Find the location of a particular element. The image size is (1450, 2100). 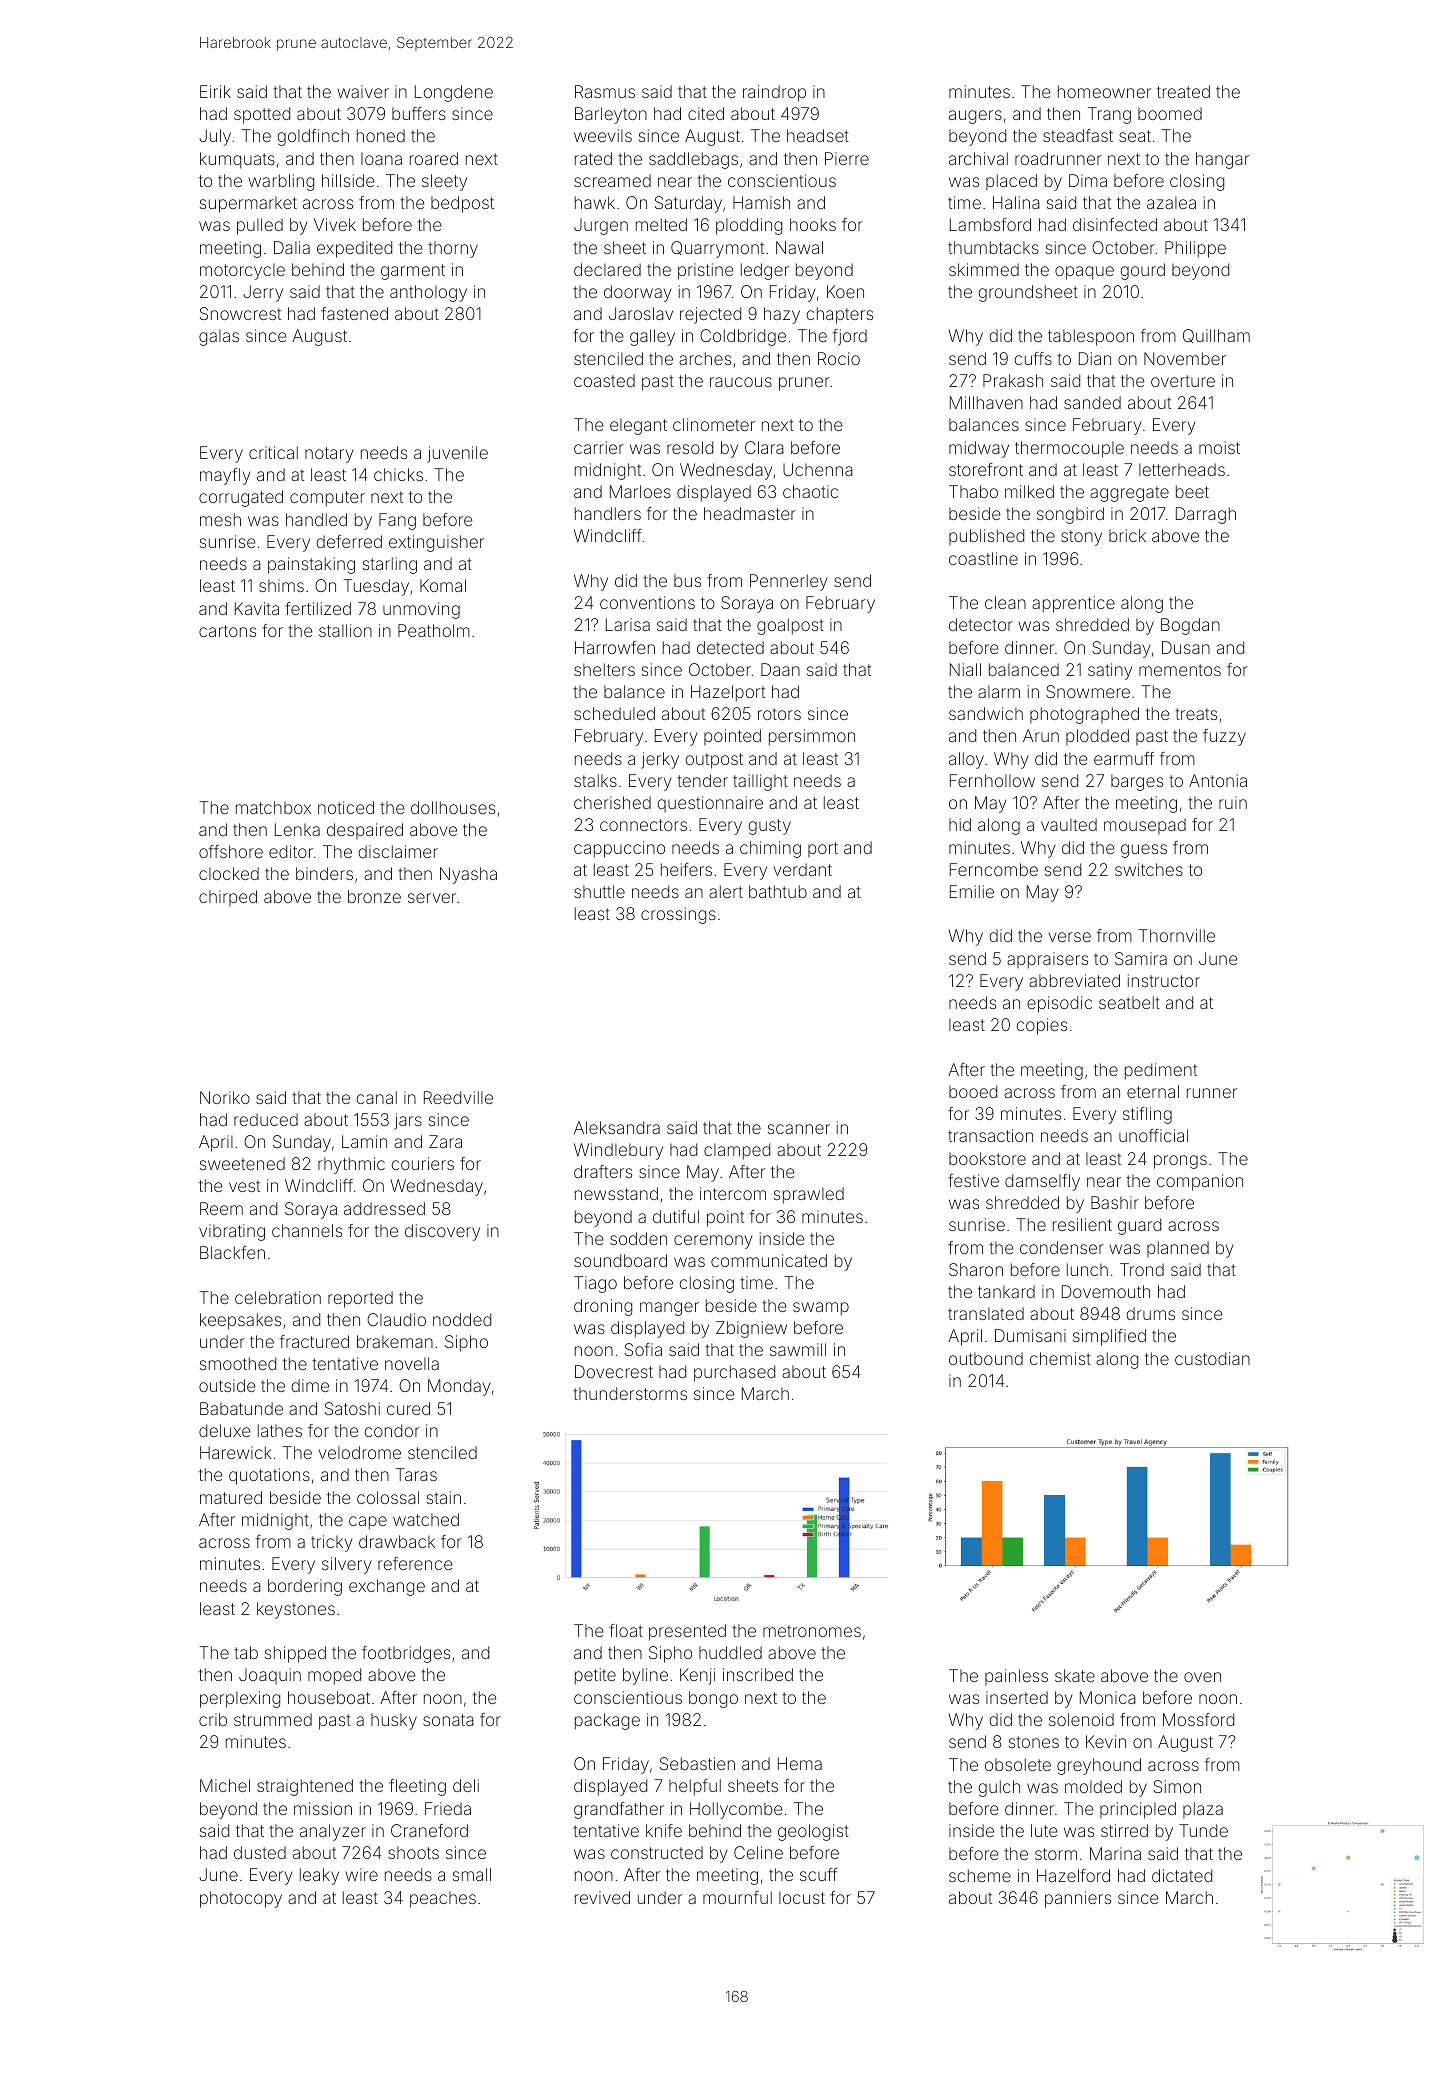

metronomes is located at coordinates (812, 1631).
